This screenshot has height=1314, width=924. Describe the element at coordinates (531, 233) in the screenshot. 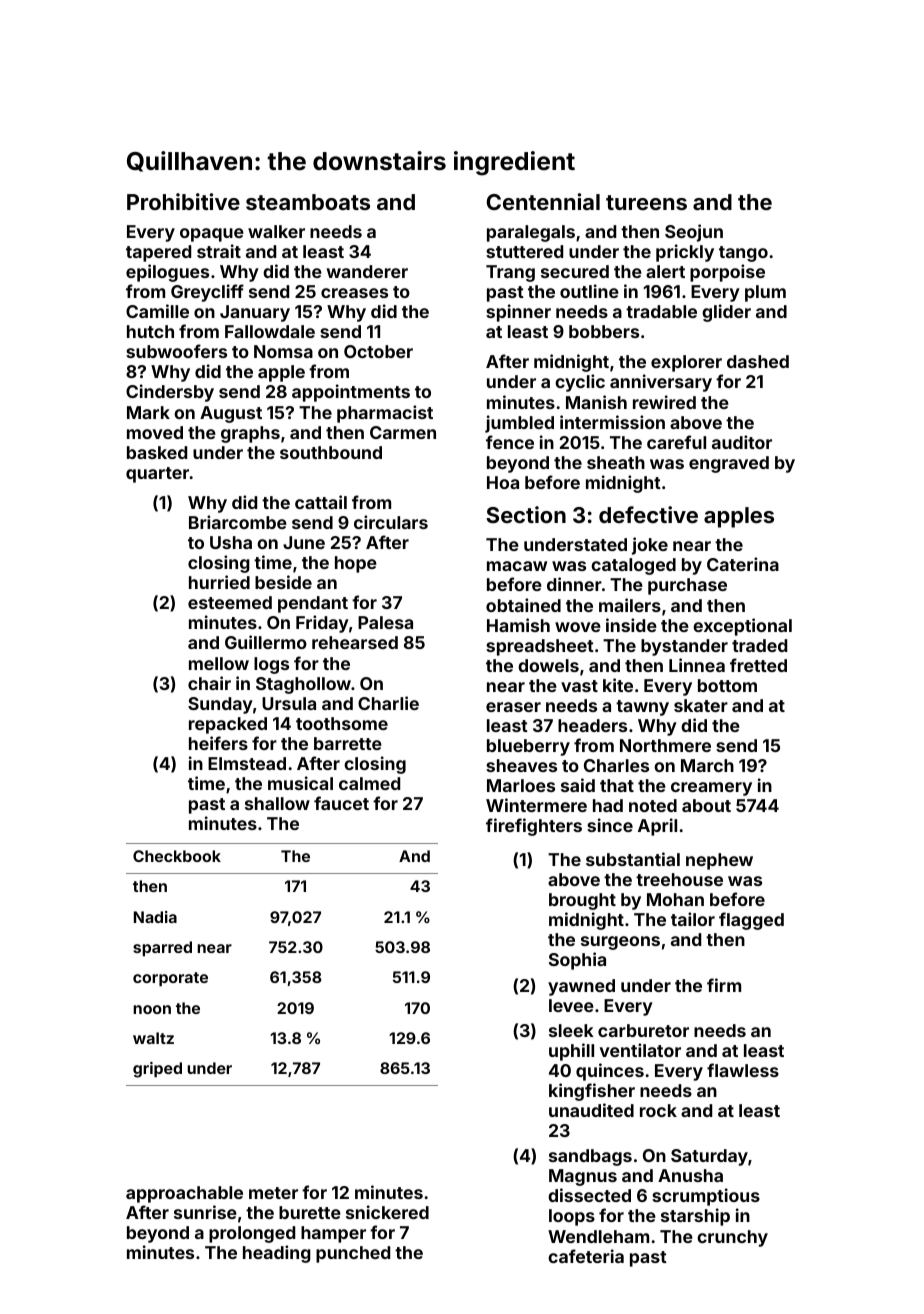

I see `paralegals` at that location.
